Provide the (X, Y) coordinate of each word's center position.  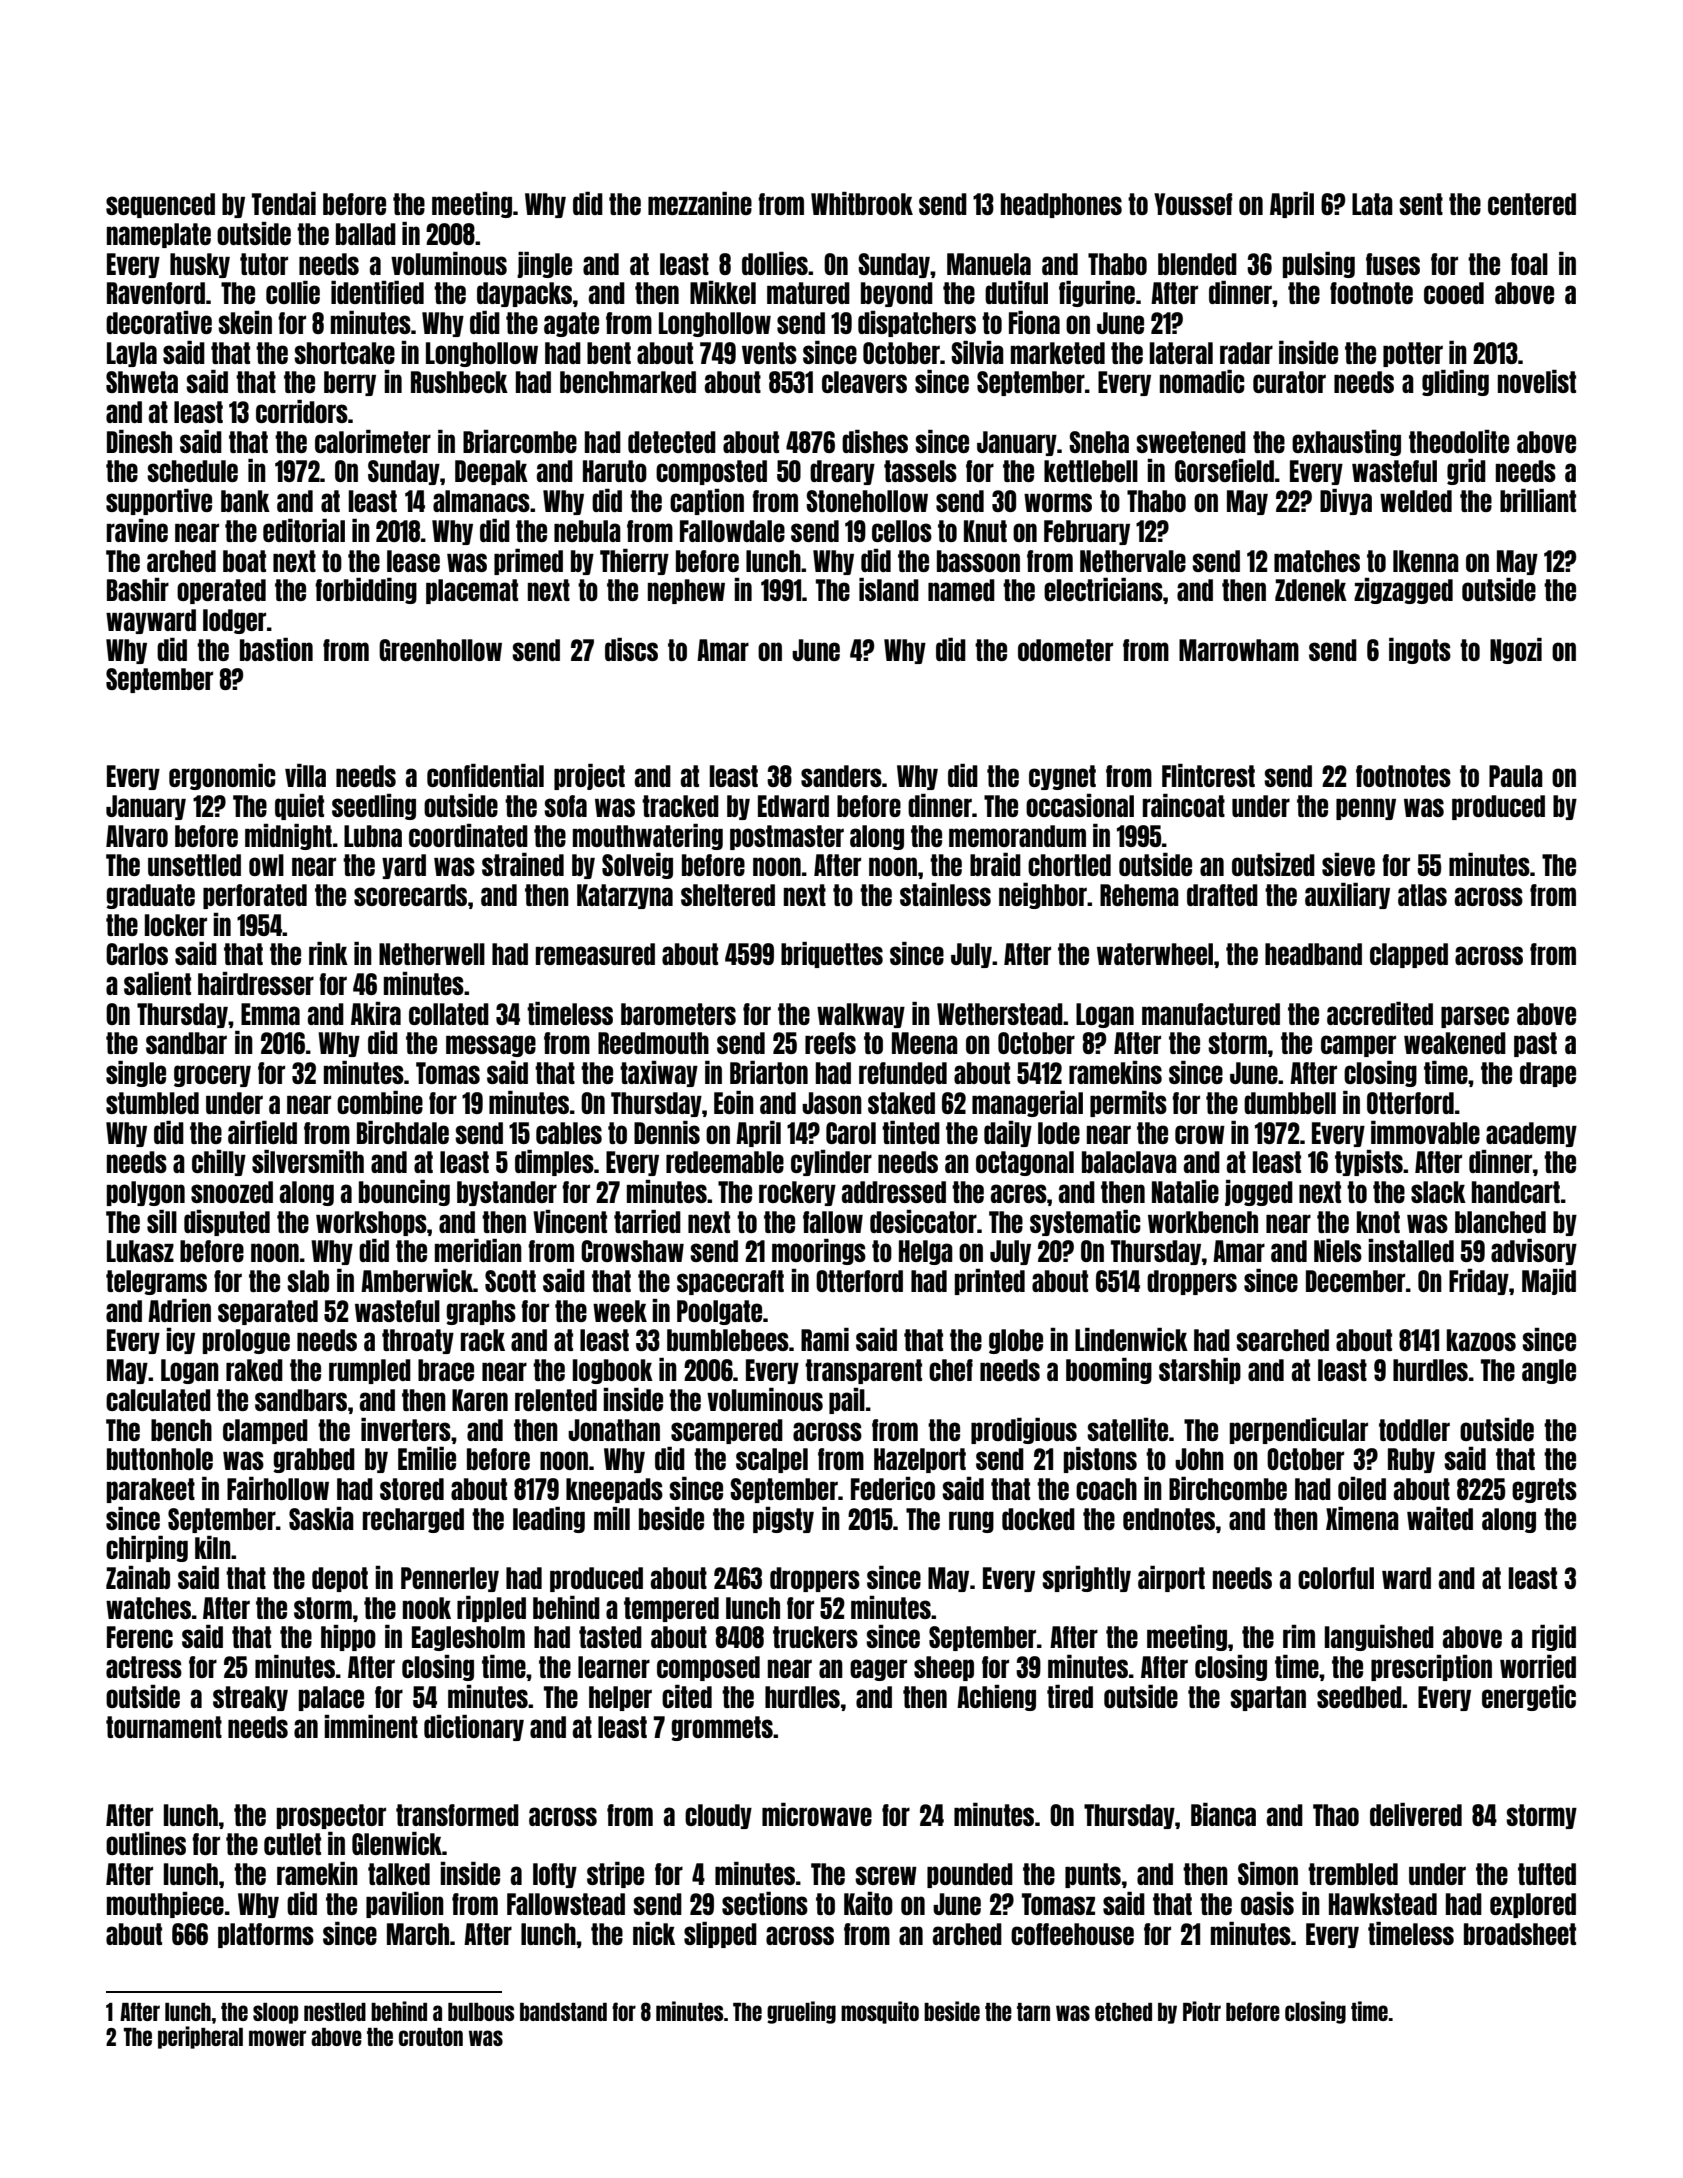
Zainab (138, 1577)
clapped (1409, 955)
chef (951, 1370)
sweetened (1191, 442)
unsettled (194, 865)
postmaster (787, 837)
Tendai (284, 203)
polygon (146, 1193)
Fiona (1034, 322)
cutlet (292, 1844)
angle (1549, 1371)
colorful (1336, 1578)
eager (878, 1670)
